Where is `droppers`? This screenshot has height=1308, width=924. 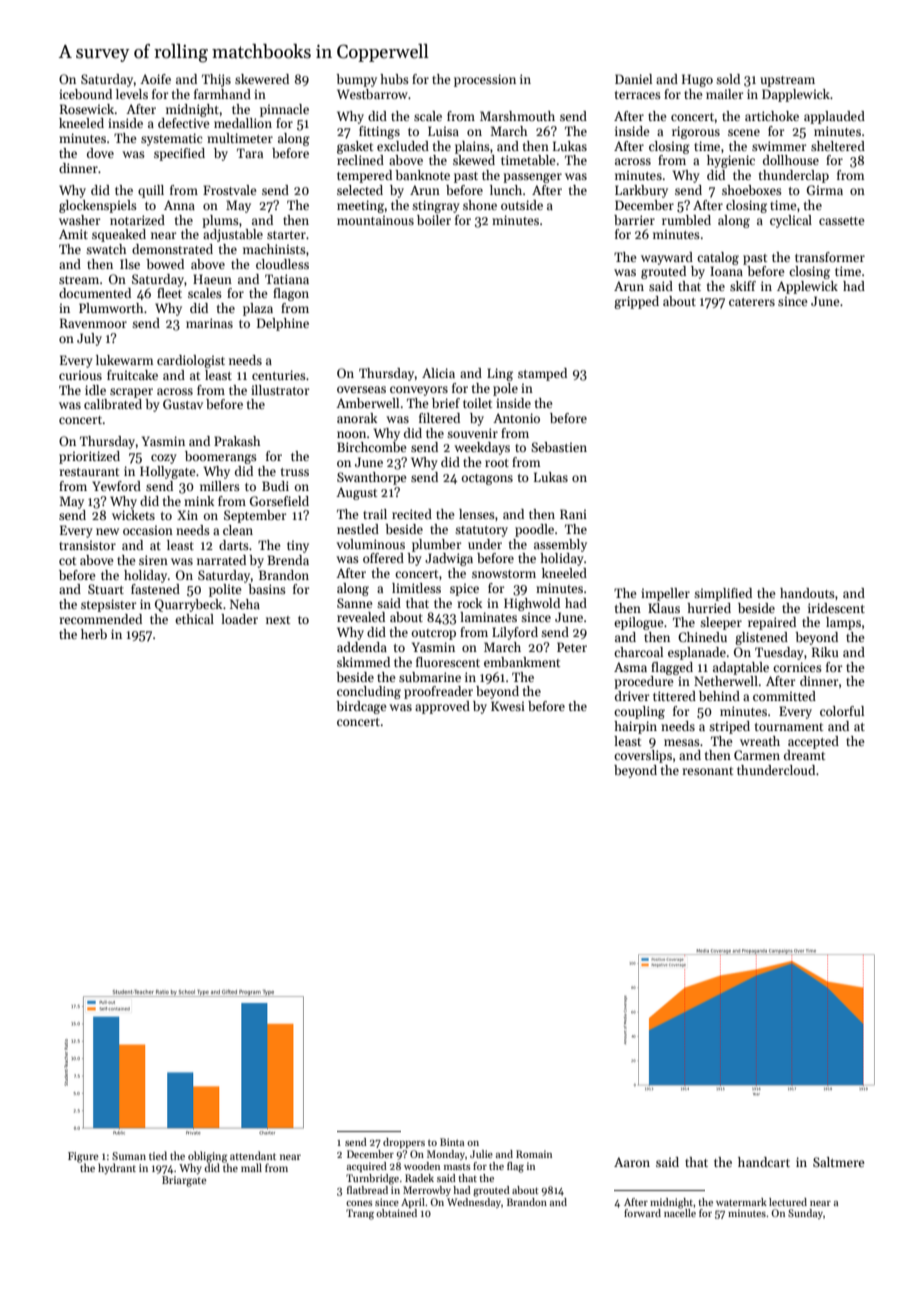
droppers is located at coordinates (404, 1143).
